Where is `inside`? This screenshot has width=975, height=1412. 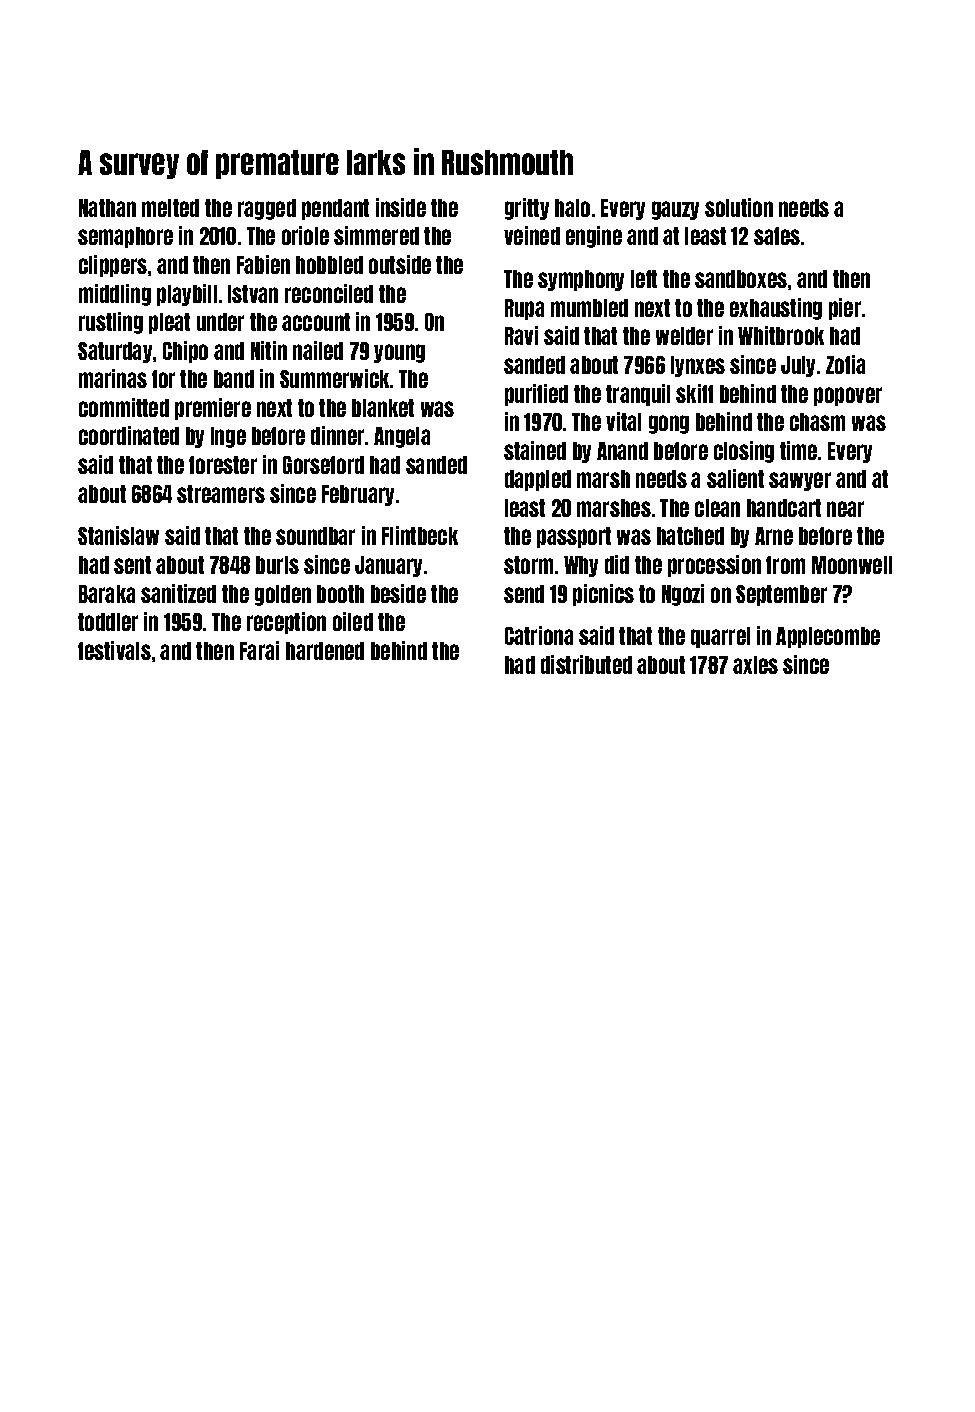 inside is located at coordinates (401, 207).
